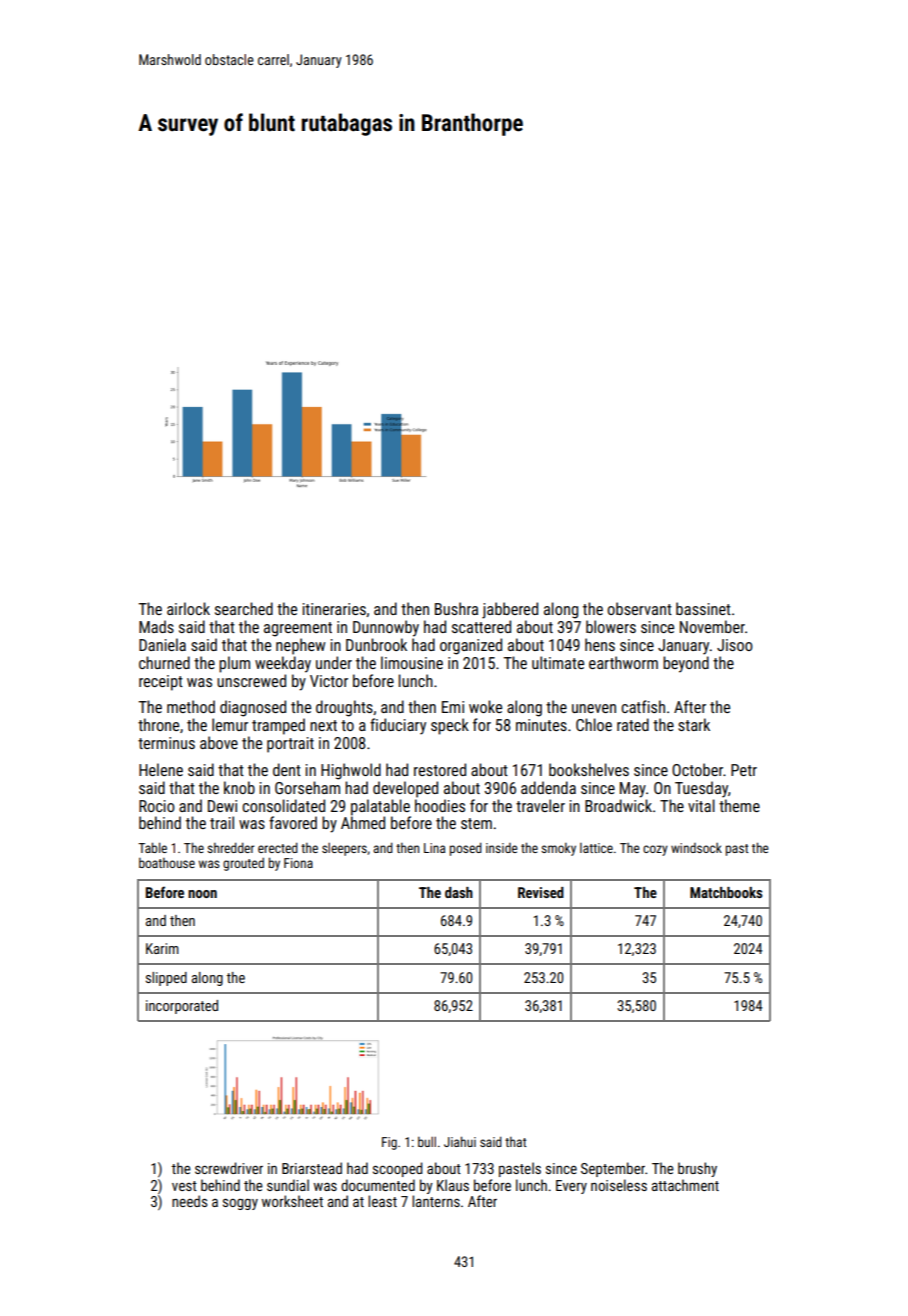 The height and width of the page is (1316, 908). What do you see at coordinates (166, 979) in the page?
I see `slipped` at bounding box center [166, 979].
